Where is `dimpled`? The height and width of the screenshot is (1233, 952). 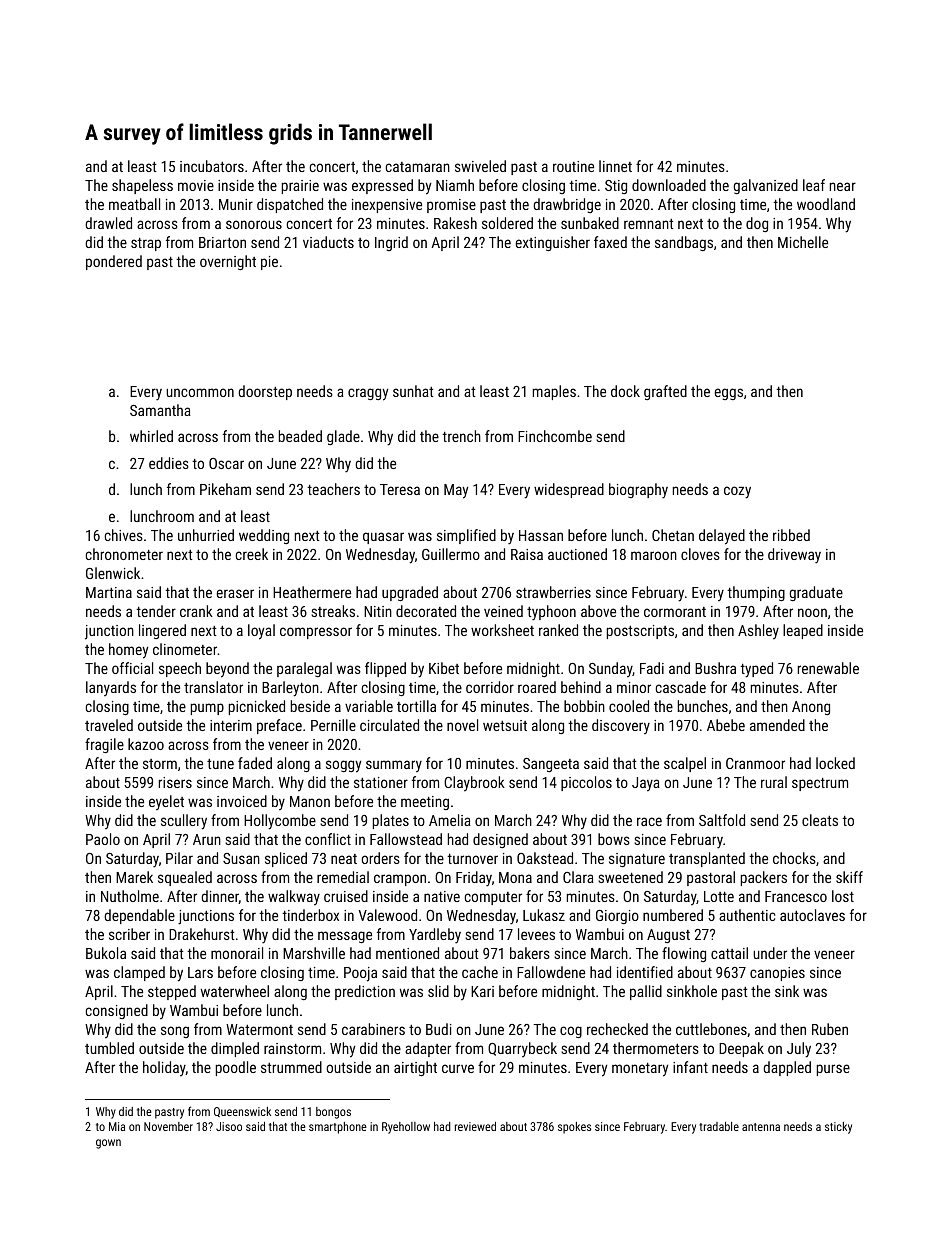 dimpled is located at coordinates (235, 1049).
